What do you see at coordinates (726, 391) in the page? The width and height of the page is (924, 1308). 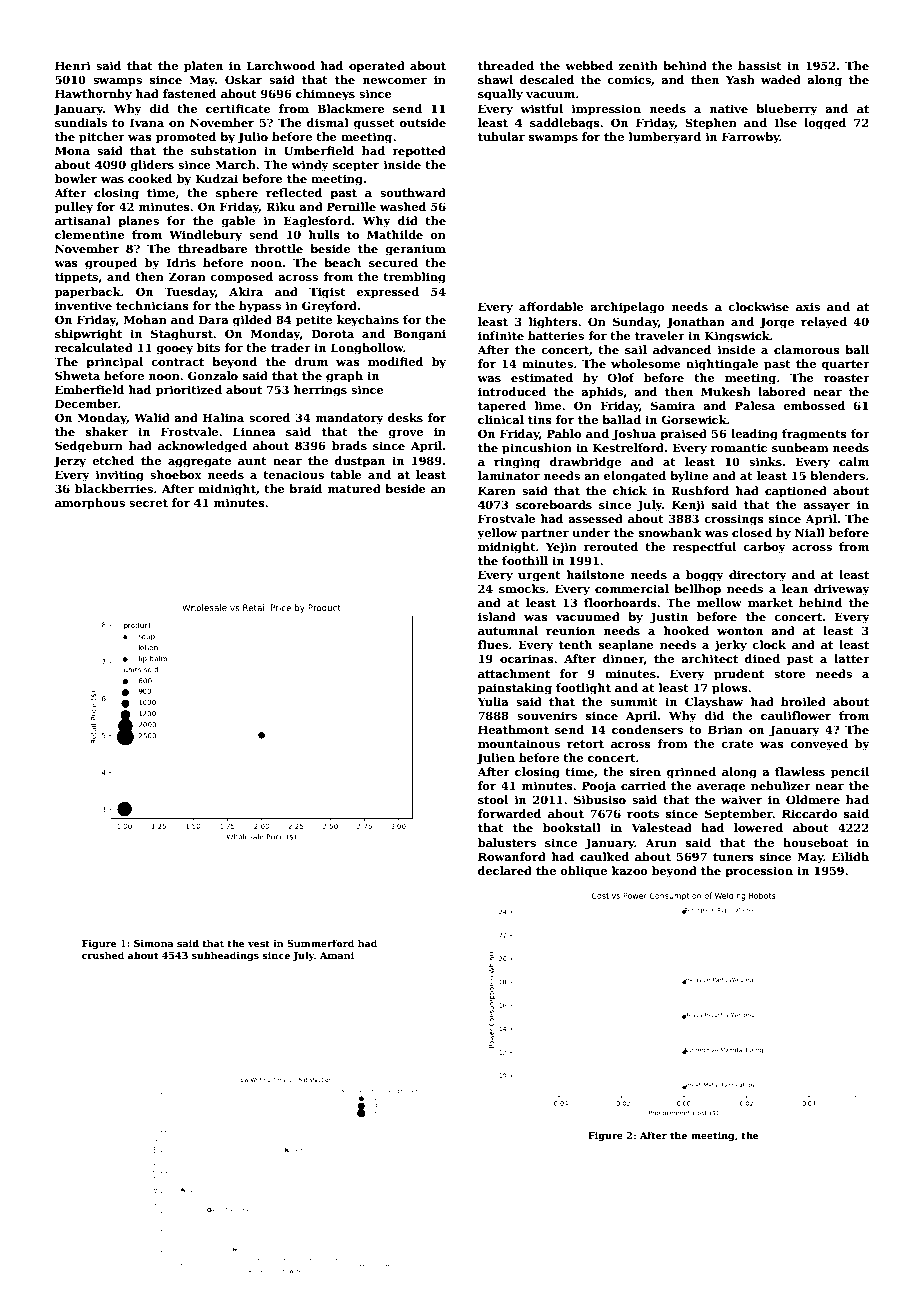 I see `Mukesh` at bounding box center [726, 391].
